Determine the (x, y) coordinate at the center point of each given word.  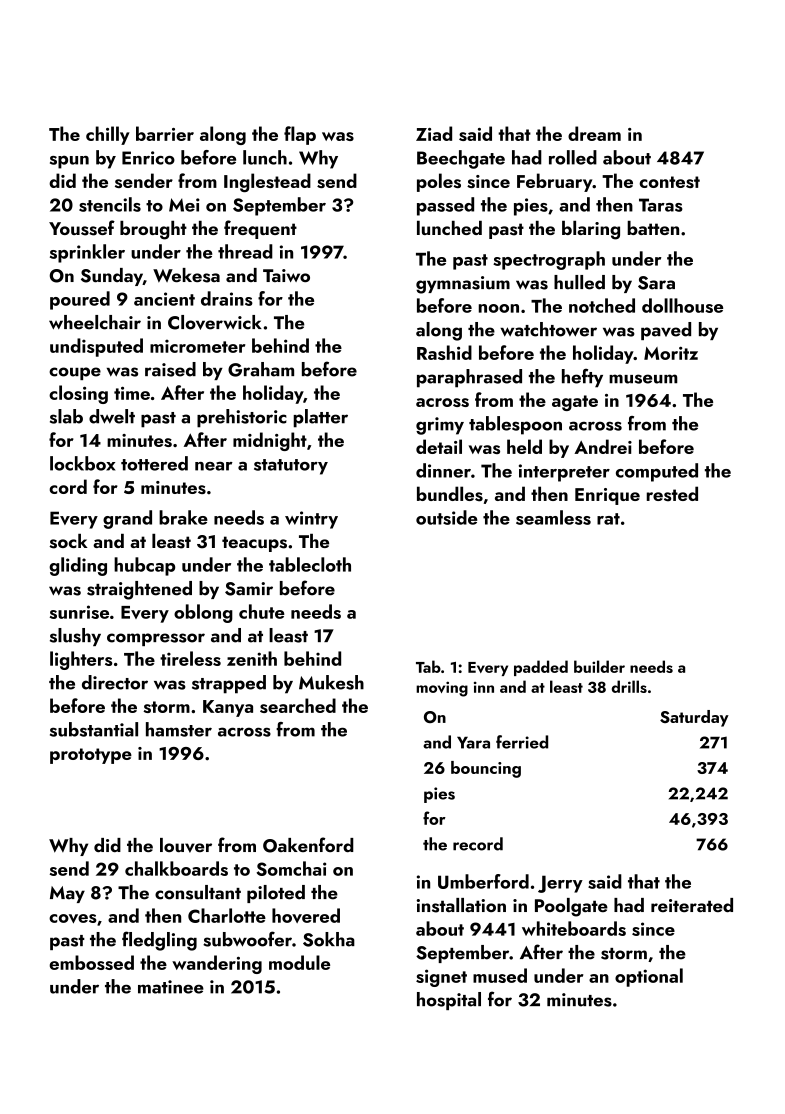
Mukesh (331, 682)
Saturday (694, 718)
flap (300, 135)
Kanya (228, 708)
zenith (252, 658)
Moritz (671, 353)
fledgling (159, 941)
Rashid (444, 352)
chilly (108, 135)
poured (80, 300)
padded (541, 668)
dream (594, 133)
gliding (78, 566)
